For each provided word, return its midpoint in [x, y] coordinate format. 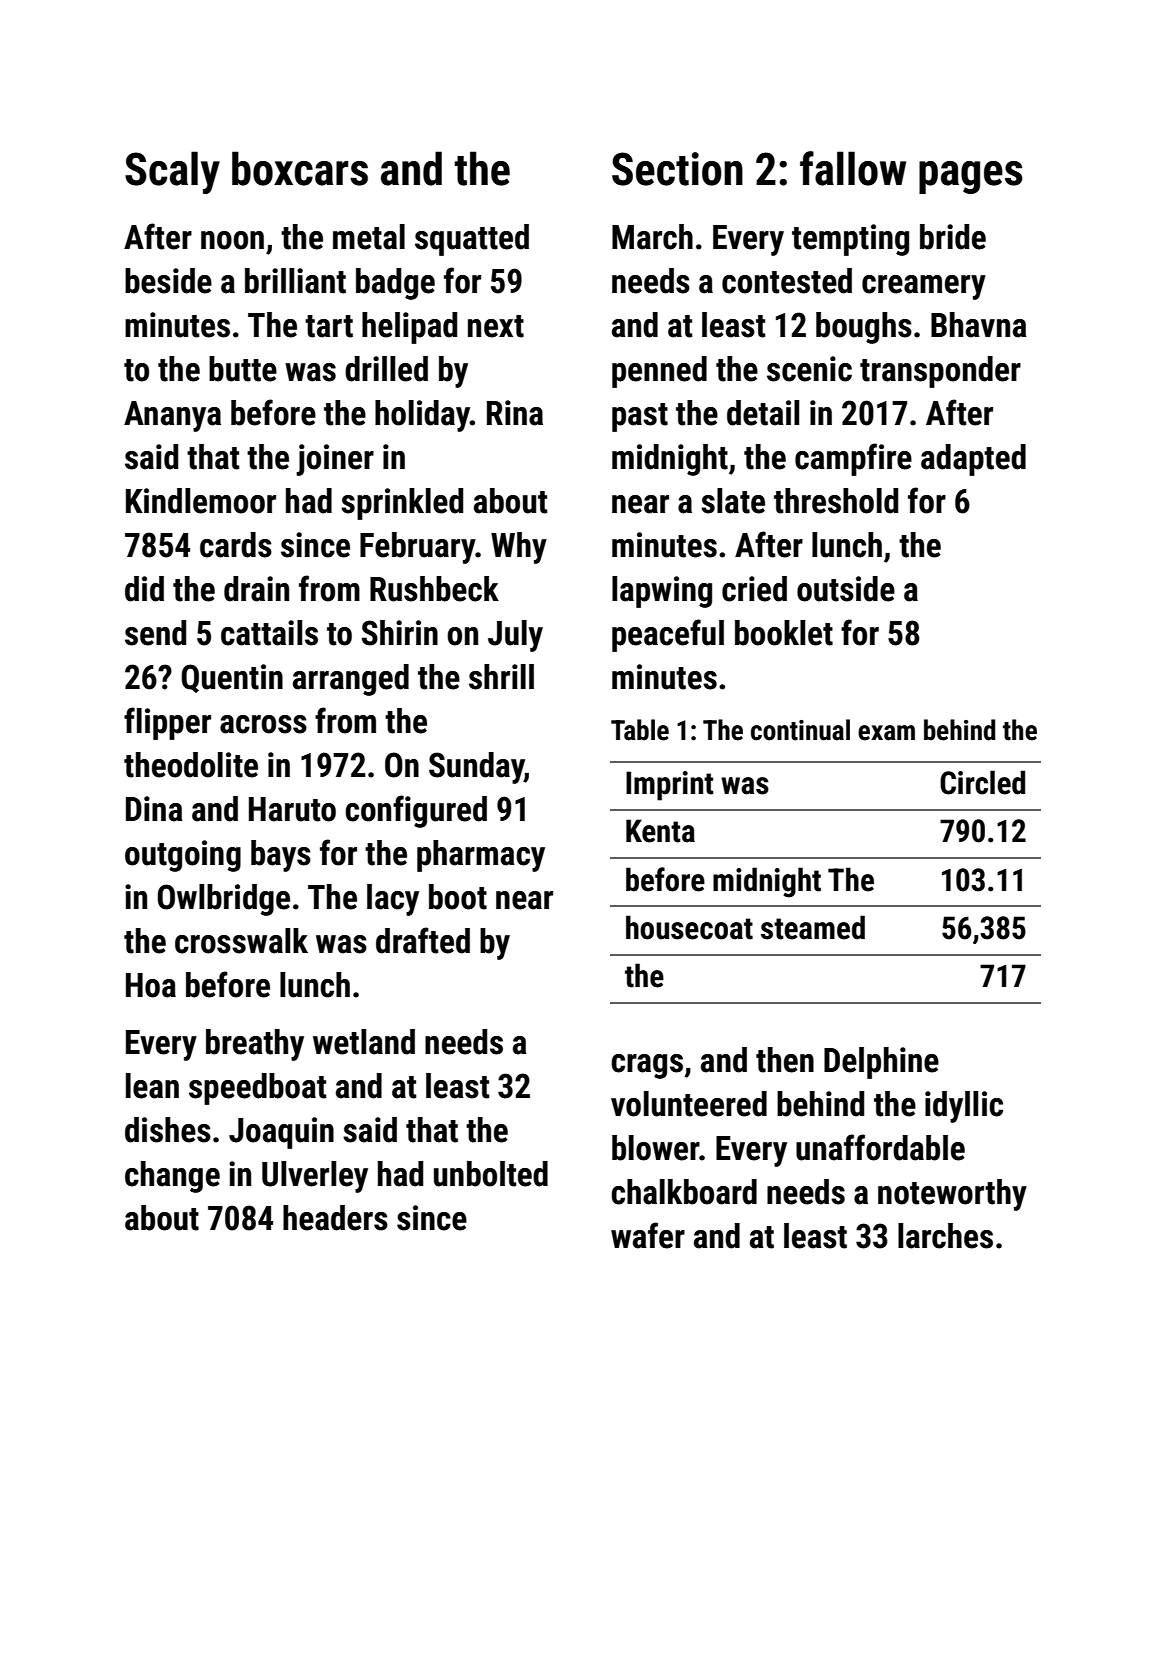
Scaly [172, 172]
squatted [472, 240]
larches [945, 1236]
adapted [973, 460]
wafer [648, 1235]
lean [152, 1086]
